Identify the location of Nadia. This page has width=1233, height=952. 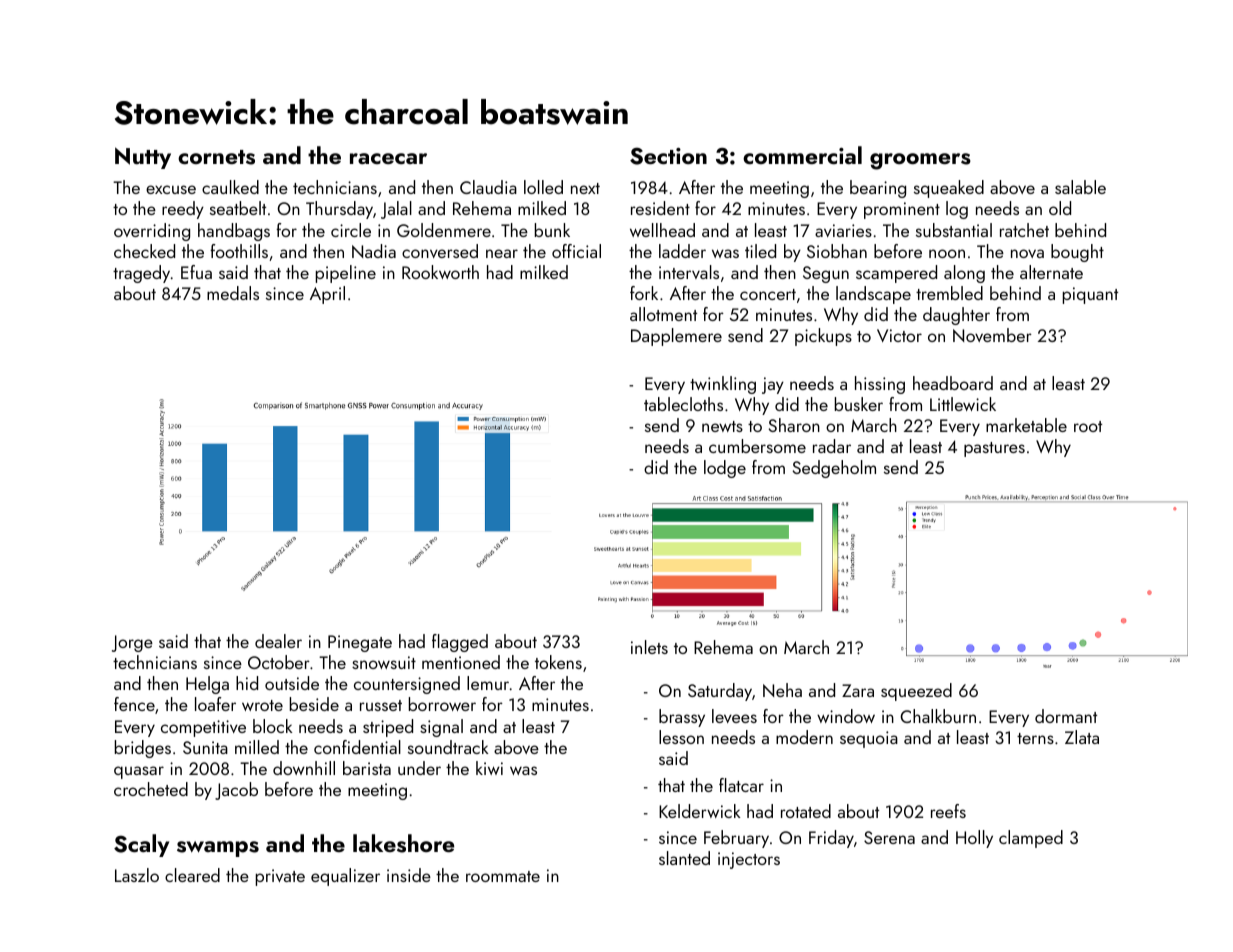
(374, 251).
